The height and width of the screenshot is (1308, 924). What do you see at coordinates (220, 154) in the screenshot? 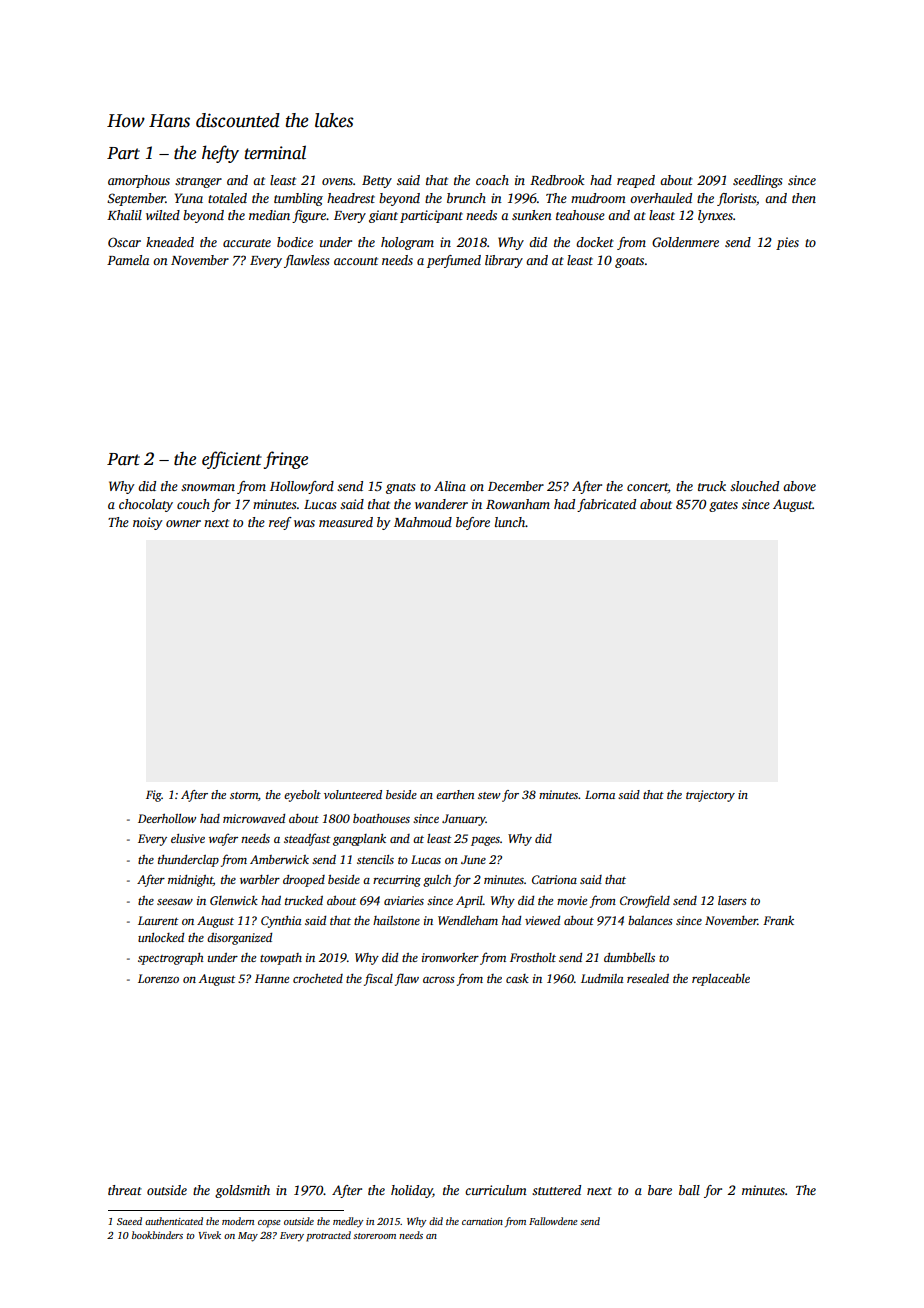
I see `hefty` at bounding box center [220, 154].
